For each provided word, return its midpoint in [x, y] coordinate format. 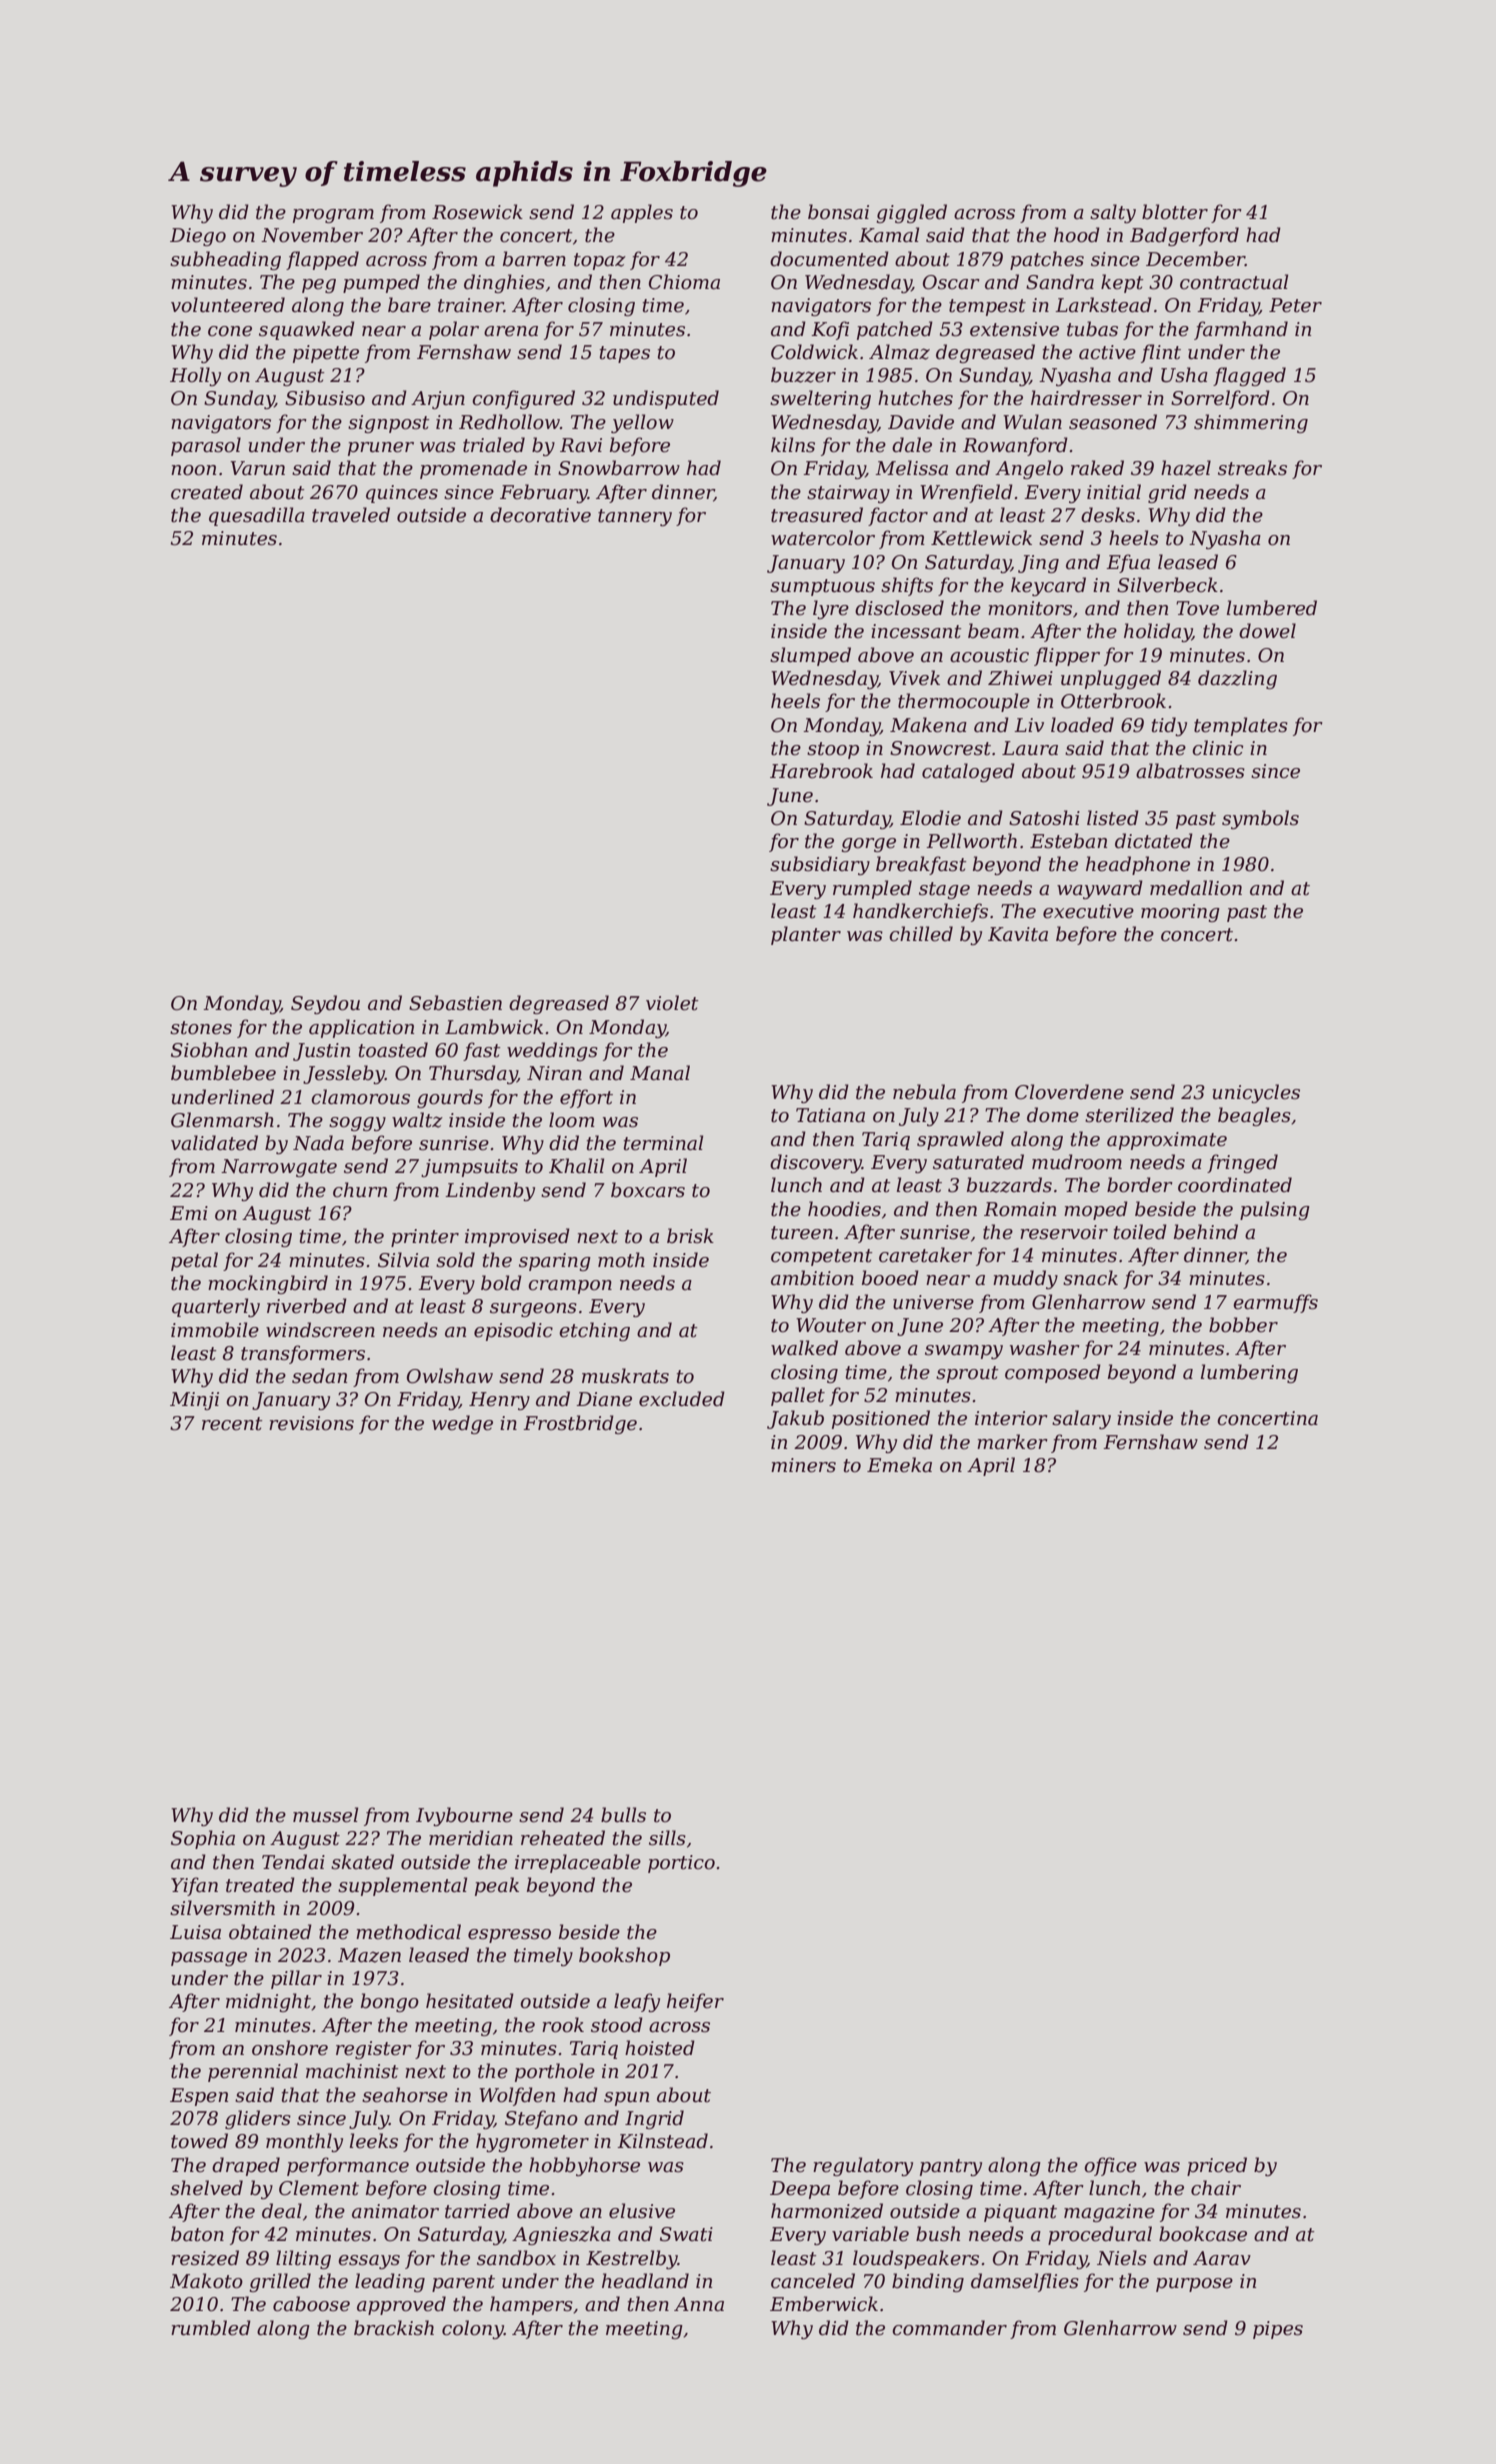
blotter [1175, 212]
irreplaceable [578, 1863]
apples [642, 213]
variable [870, 2234]
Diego [198, 237]
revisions [311, 1423]
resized [205, 2258]
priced [1217, 2166]
